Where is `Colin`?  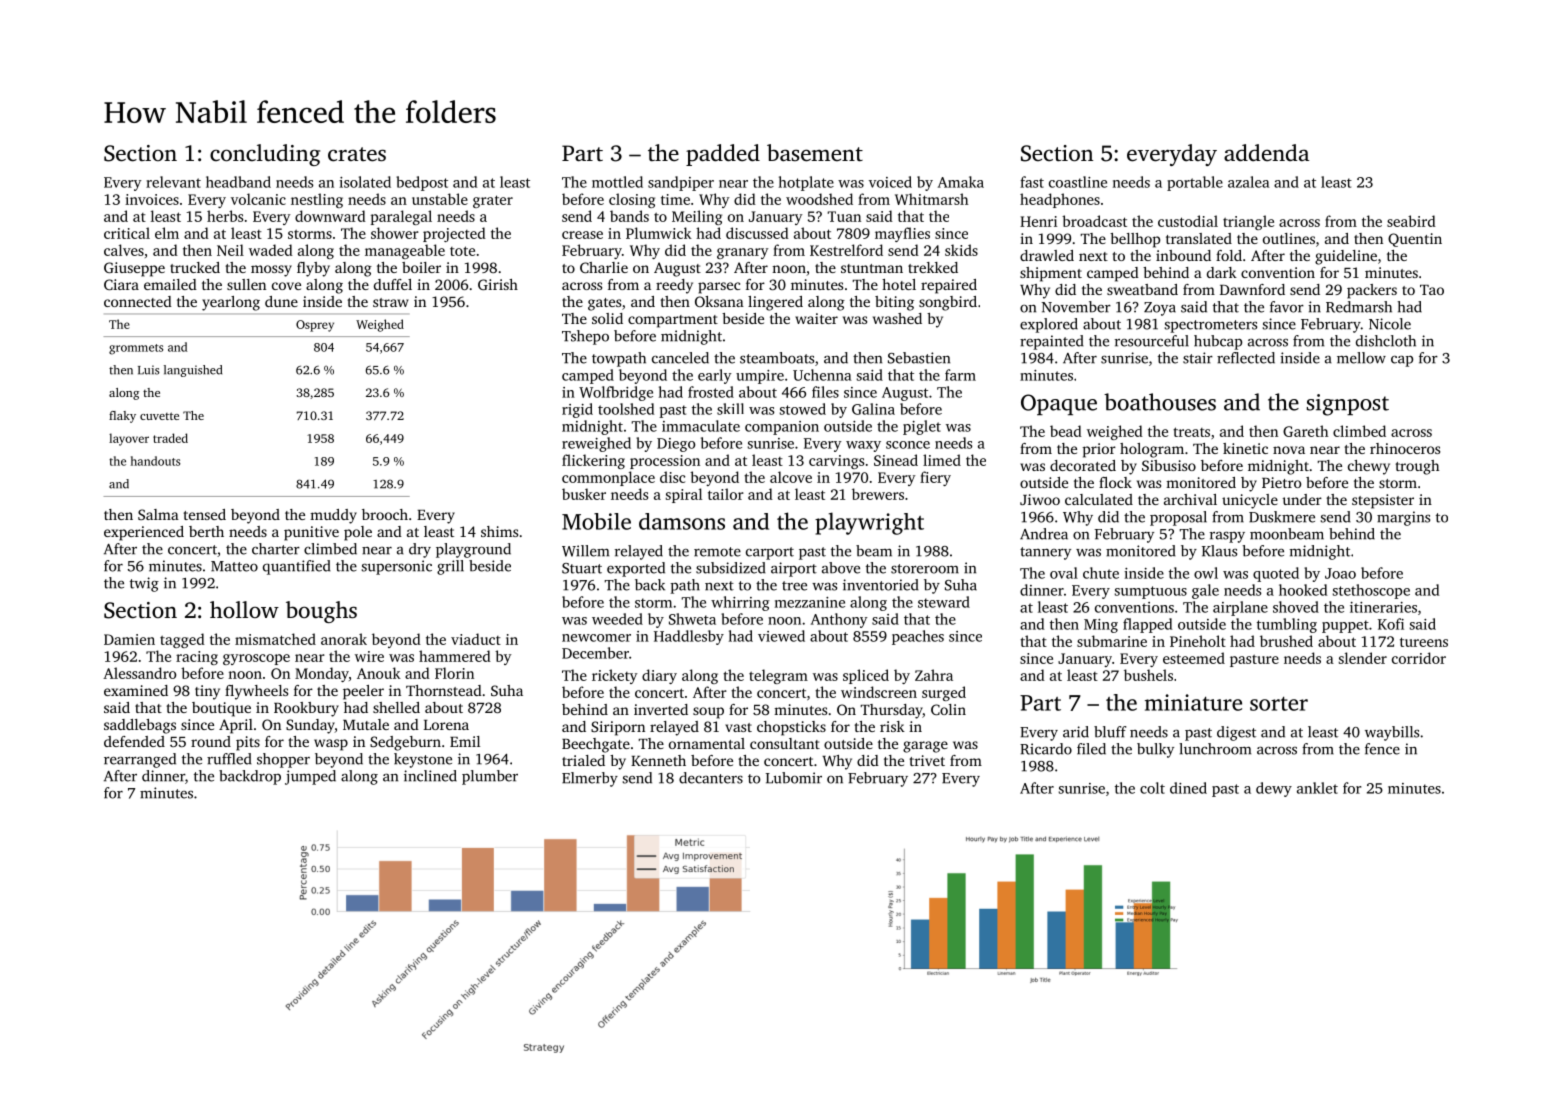 Colin is located at coordinates (948, 709).
